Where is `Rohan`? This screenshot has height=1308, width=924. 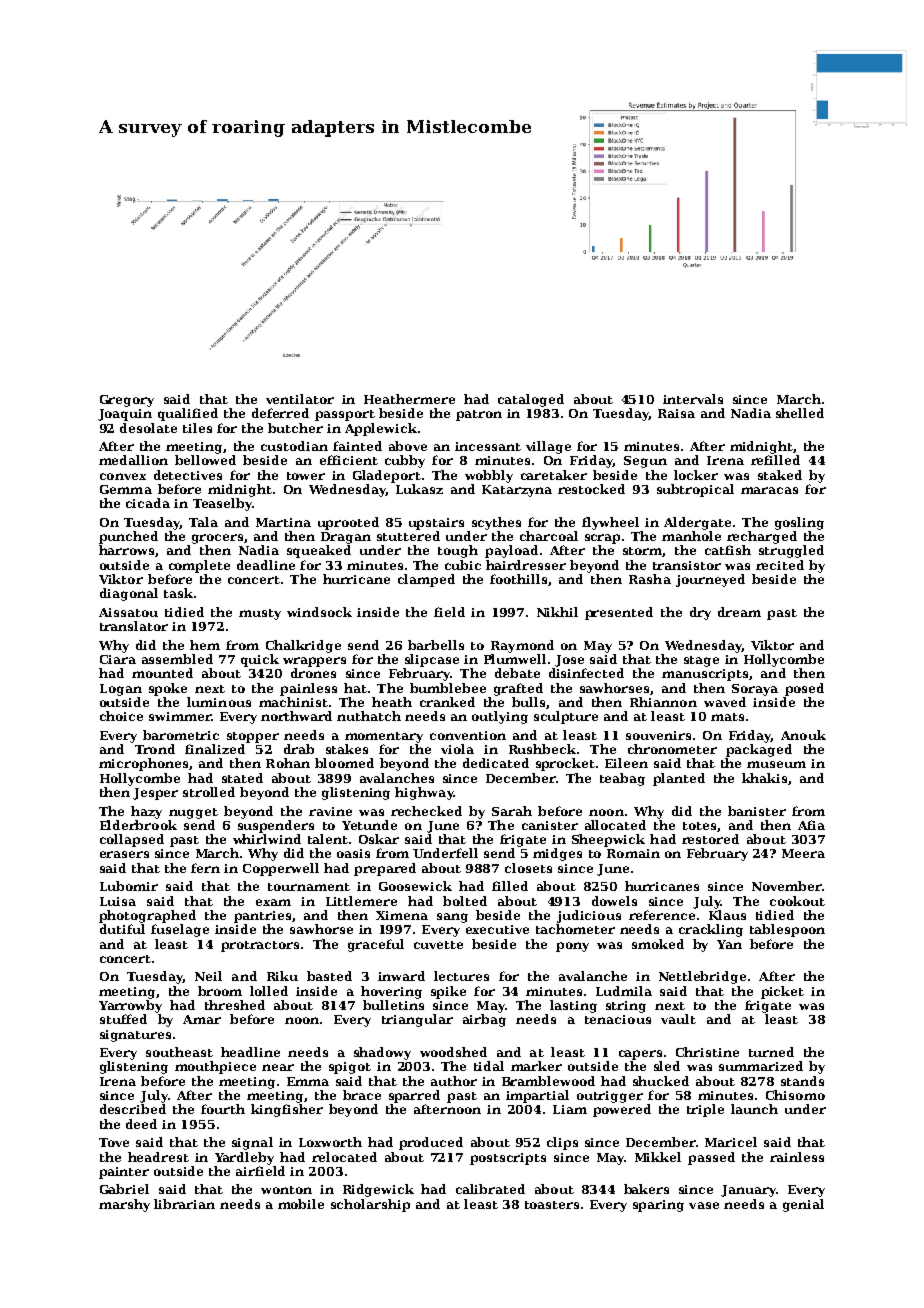
Rohan is located at coordinates (288, 763).
